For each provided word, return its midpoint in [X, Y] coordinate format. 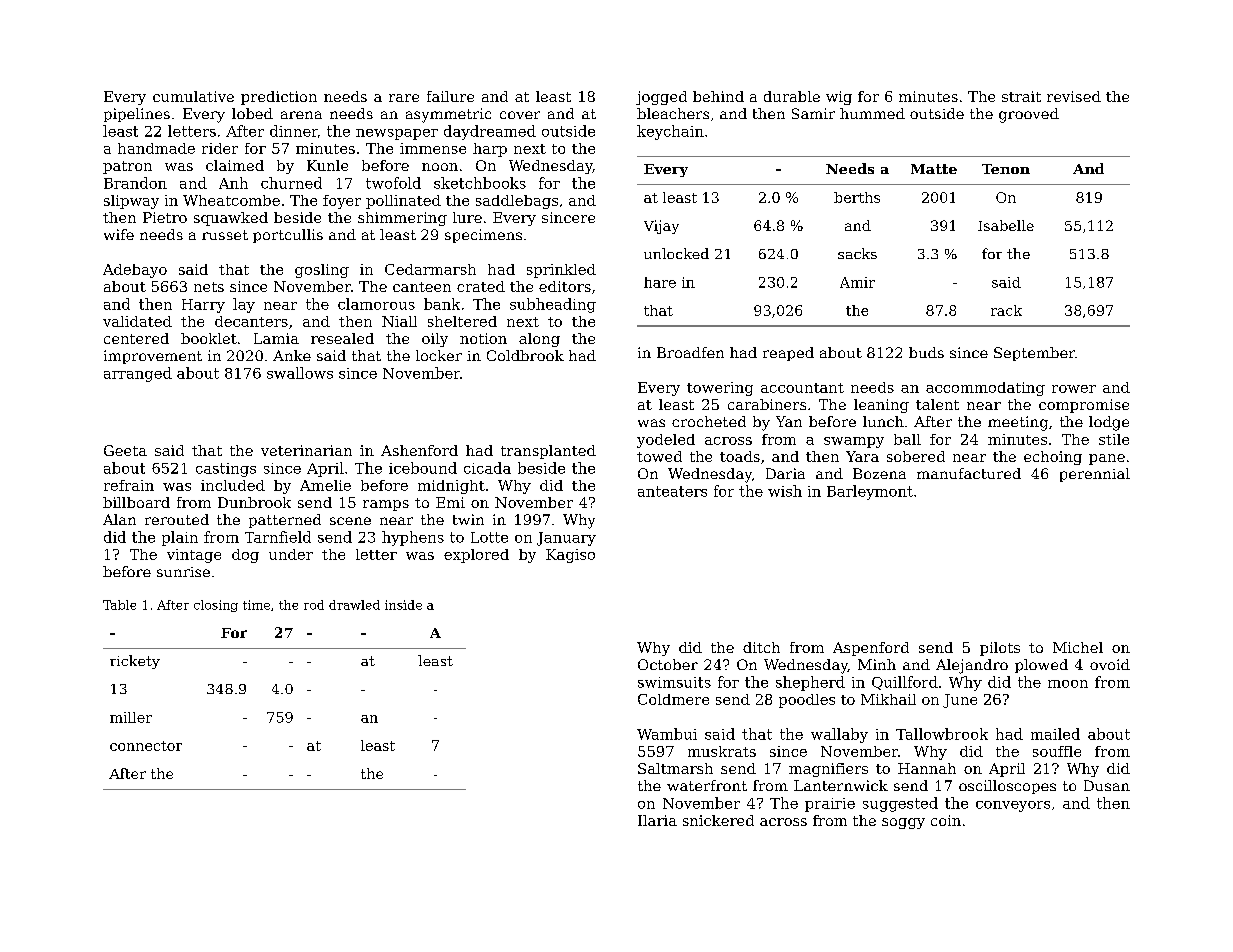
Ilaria [657, 820]
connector [146, 746]
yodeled [666, 441]
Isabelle [1006, 225]
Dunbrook [254, 502]
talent [937, 404]
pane [1107, 459]
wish [785, 491]
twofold [393, 183]
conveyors [1013, 806]
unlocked [676, 253]
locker [439, 355]
